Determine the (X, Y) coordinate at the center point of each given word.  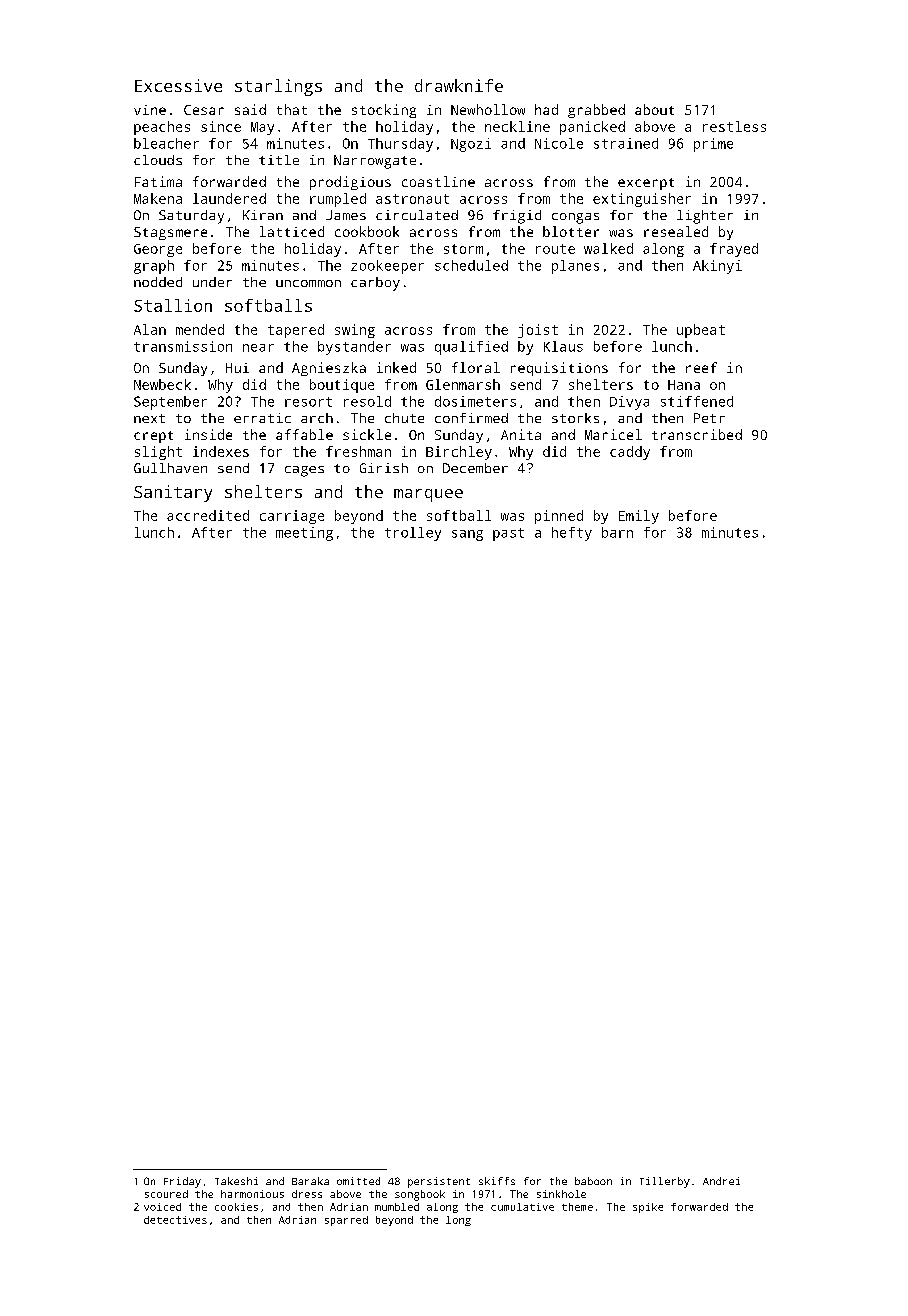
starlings (278, 87)
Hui (237, 368)
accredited (208, 515)
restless (734, 126)
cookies (236, 1207)
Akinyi (717, 267)
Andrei (721, 1181)
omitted (358, 1181)
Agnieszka (329, 369)
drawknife (459, 85)
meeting (304, 534)
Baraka (310, 1181)
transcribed (697, 434)
